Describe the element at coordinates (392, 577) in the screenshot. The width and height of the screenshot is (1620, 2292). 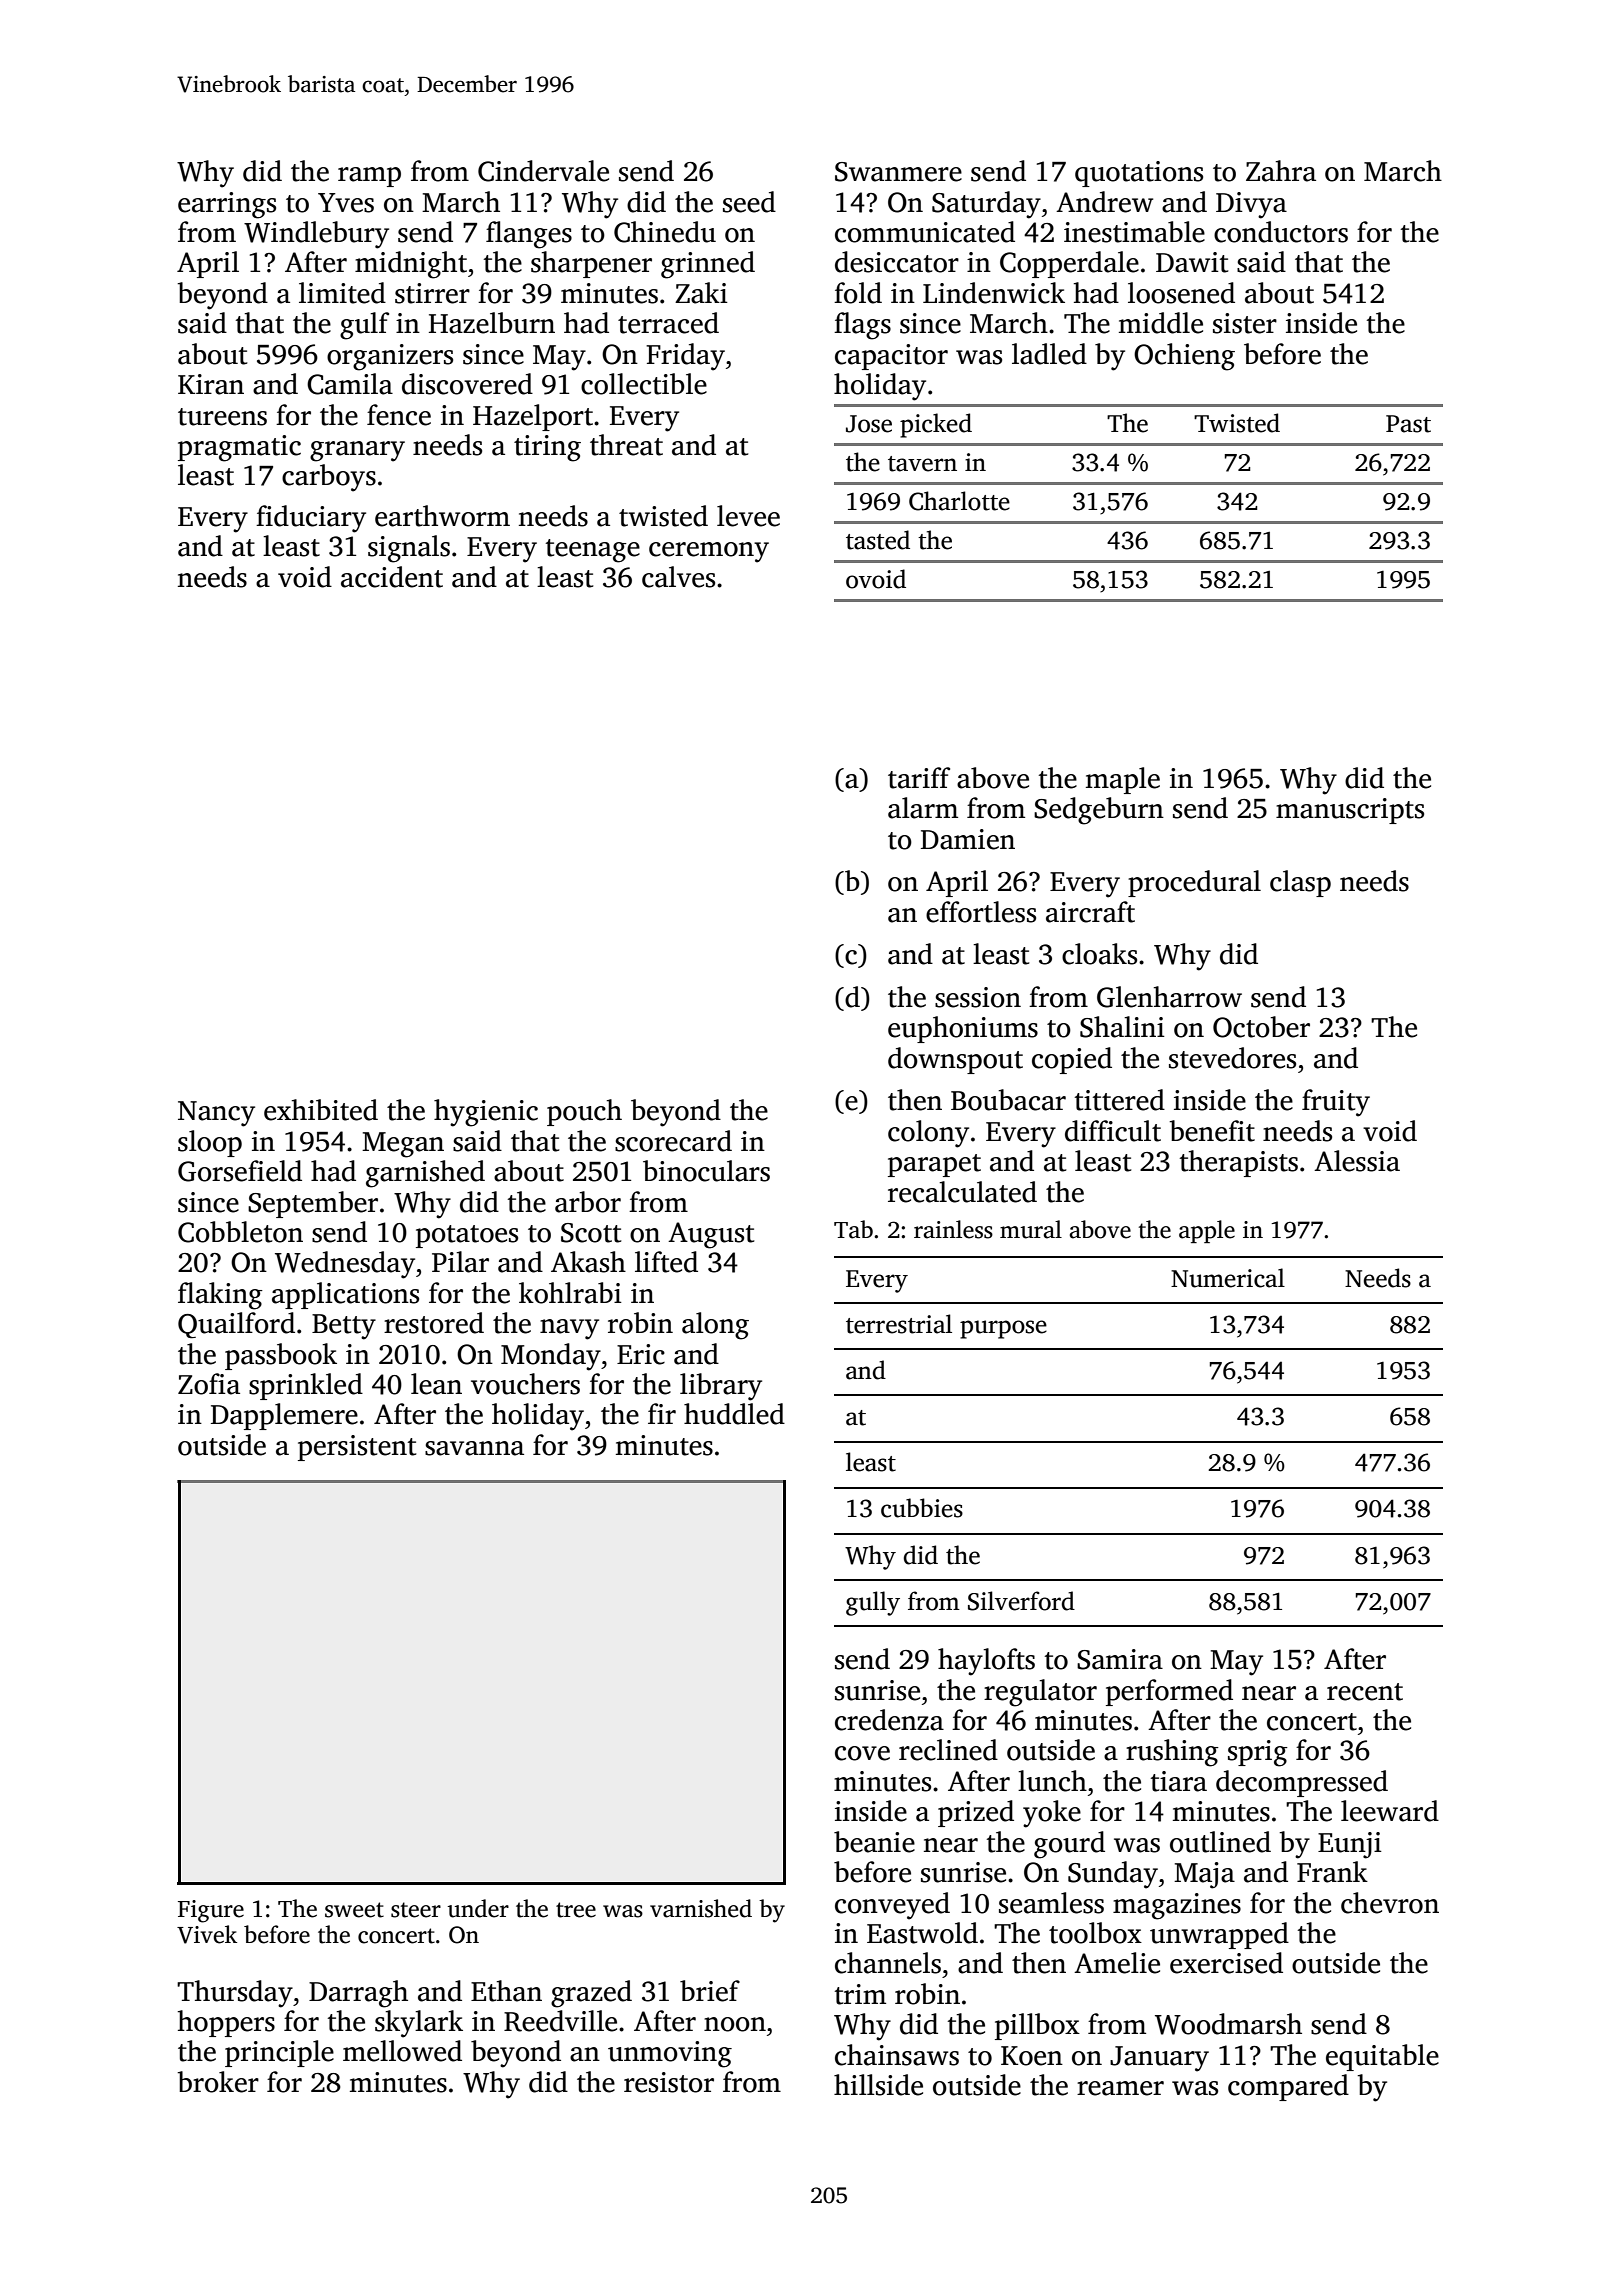
I see `accident` at that location.
